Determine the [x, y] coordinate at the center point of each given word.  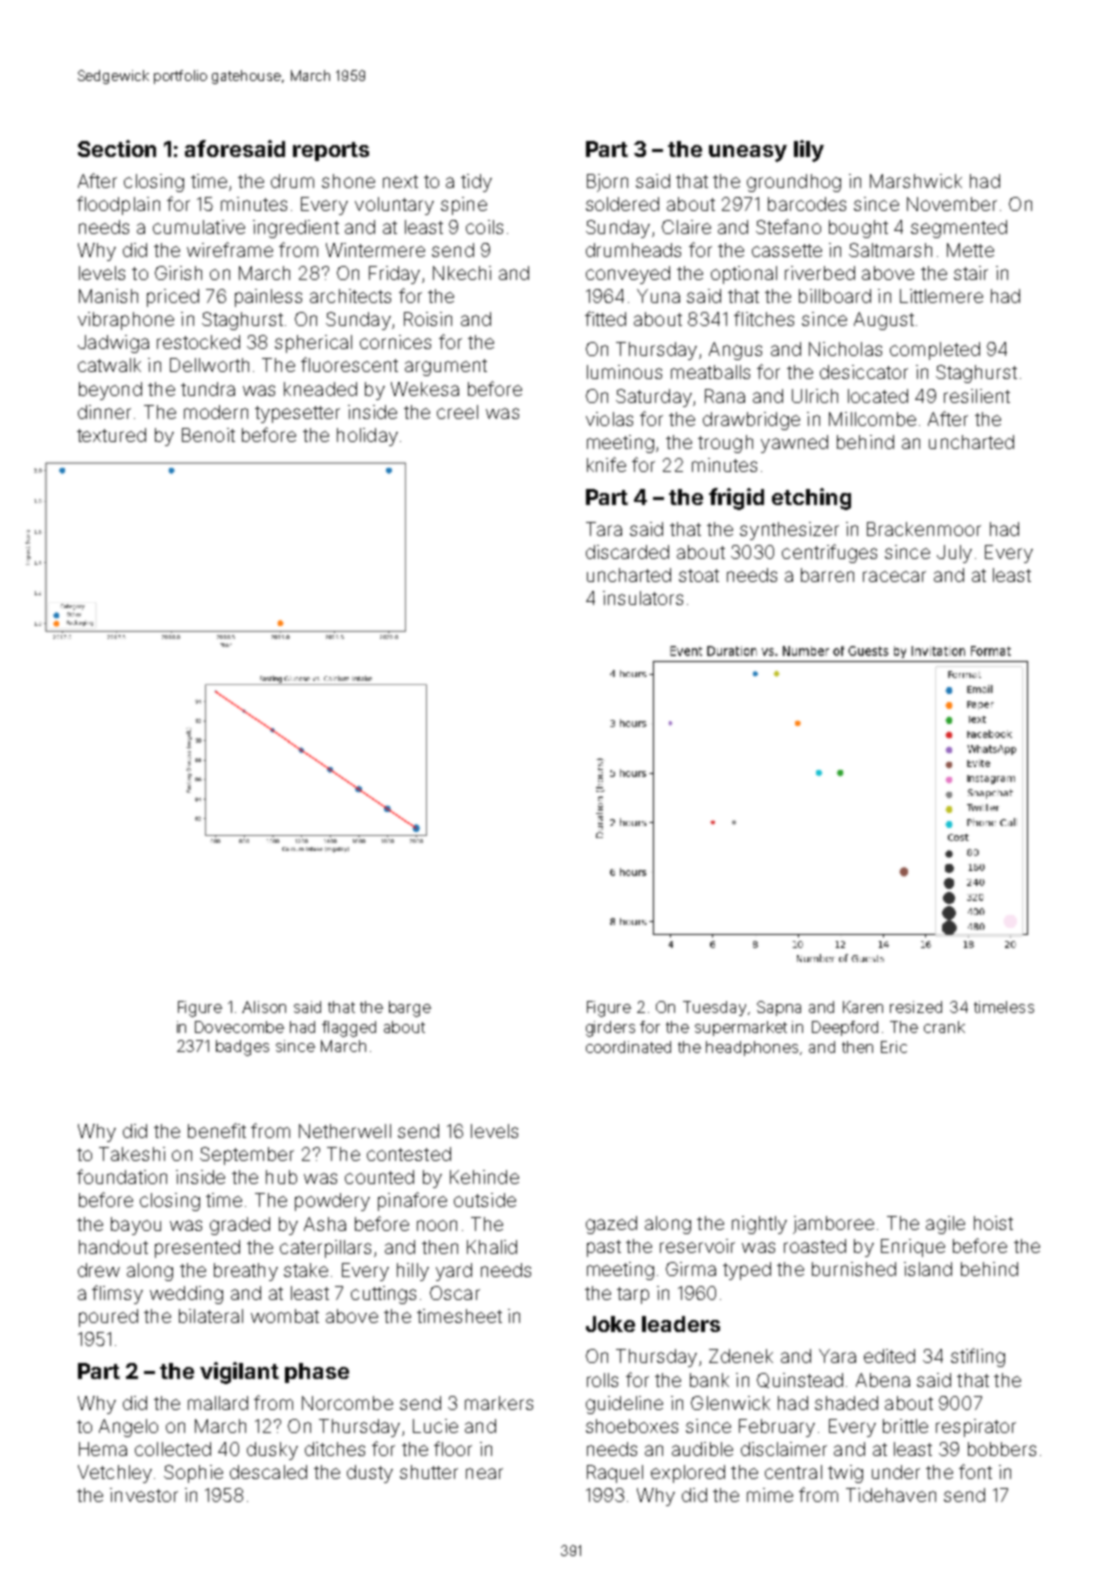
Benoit [208, 435]
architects [350, 296]
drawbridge [751, 421]
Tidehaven [891, 1495]
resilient [977, 396]
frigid [736, 499]
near [484, 1473]
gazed [611, 1225]
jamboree [833, 1225]
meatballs [710, 372]
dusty [370, 1474]
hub [281, 1177]
